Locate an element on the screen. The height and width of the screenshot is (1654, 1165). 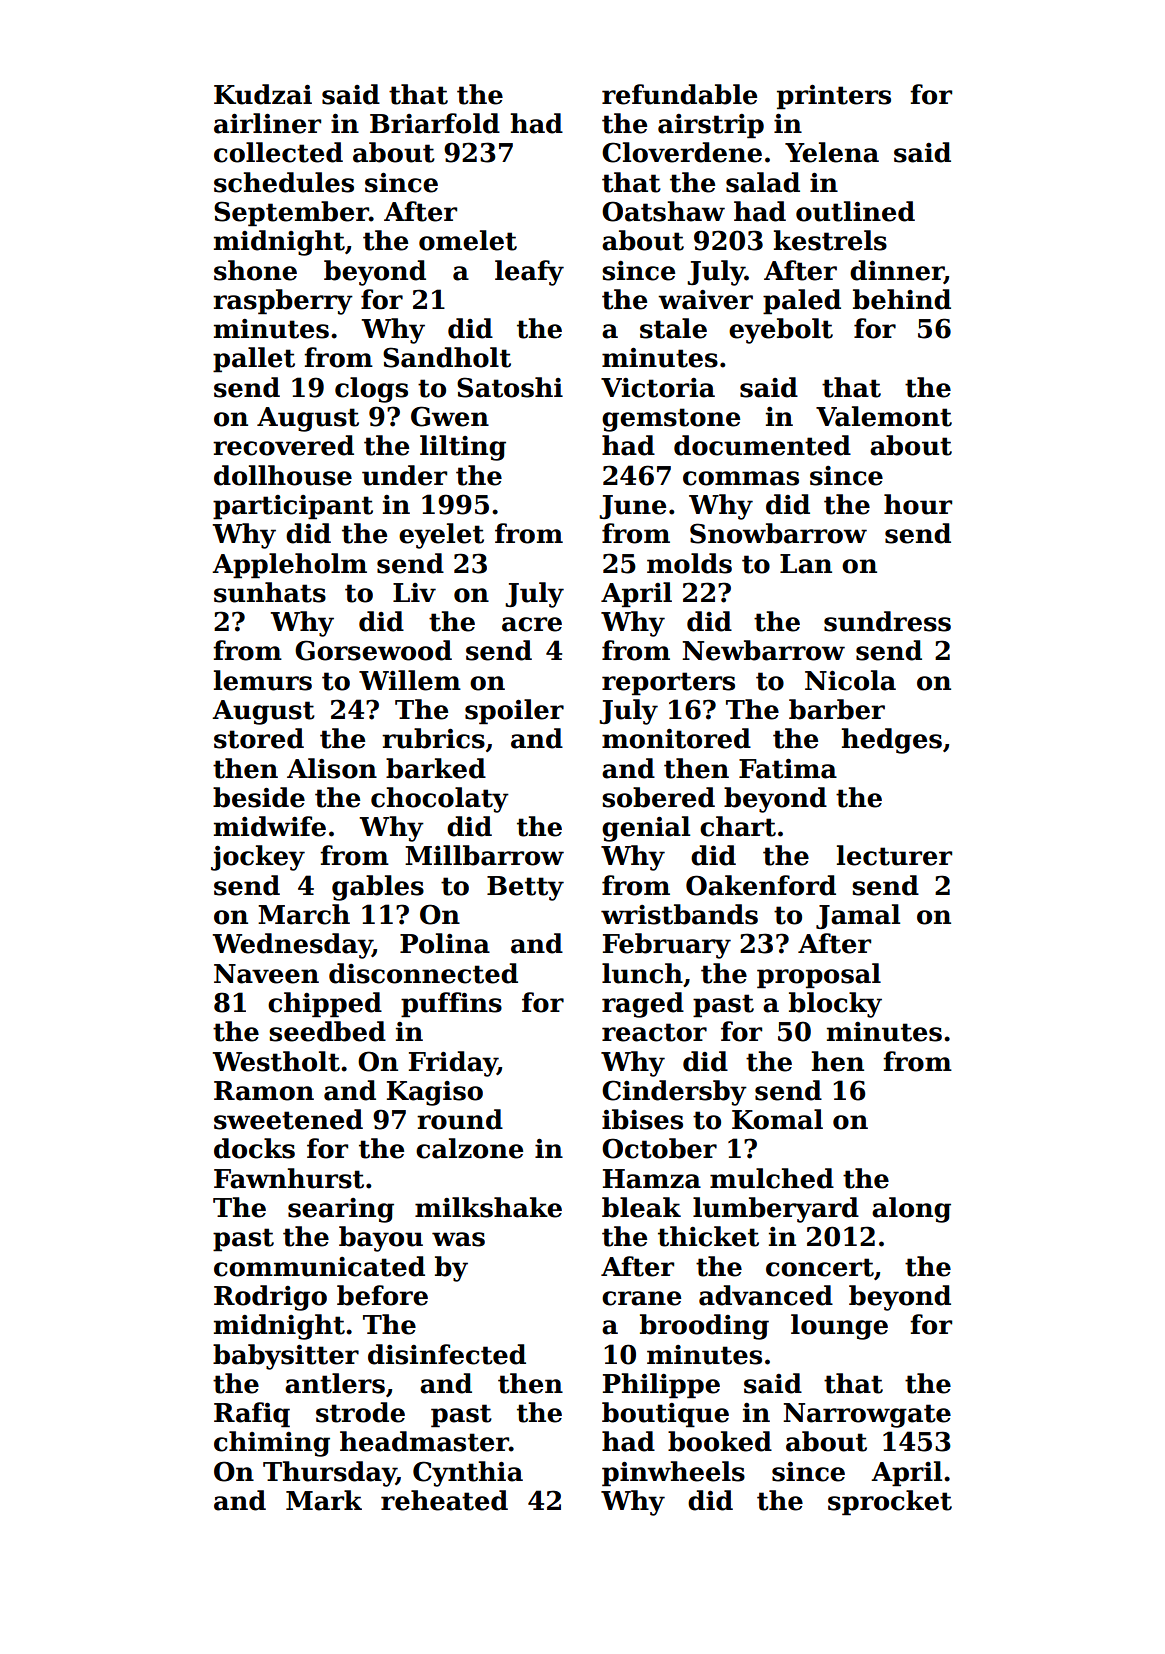
dollhouse is located at coordinates (283, 475).
